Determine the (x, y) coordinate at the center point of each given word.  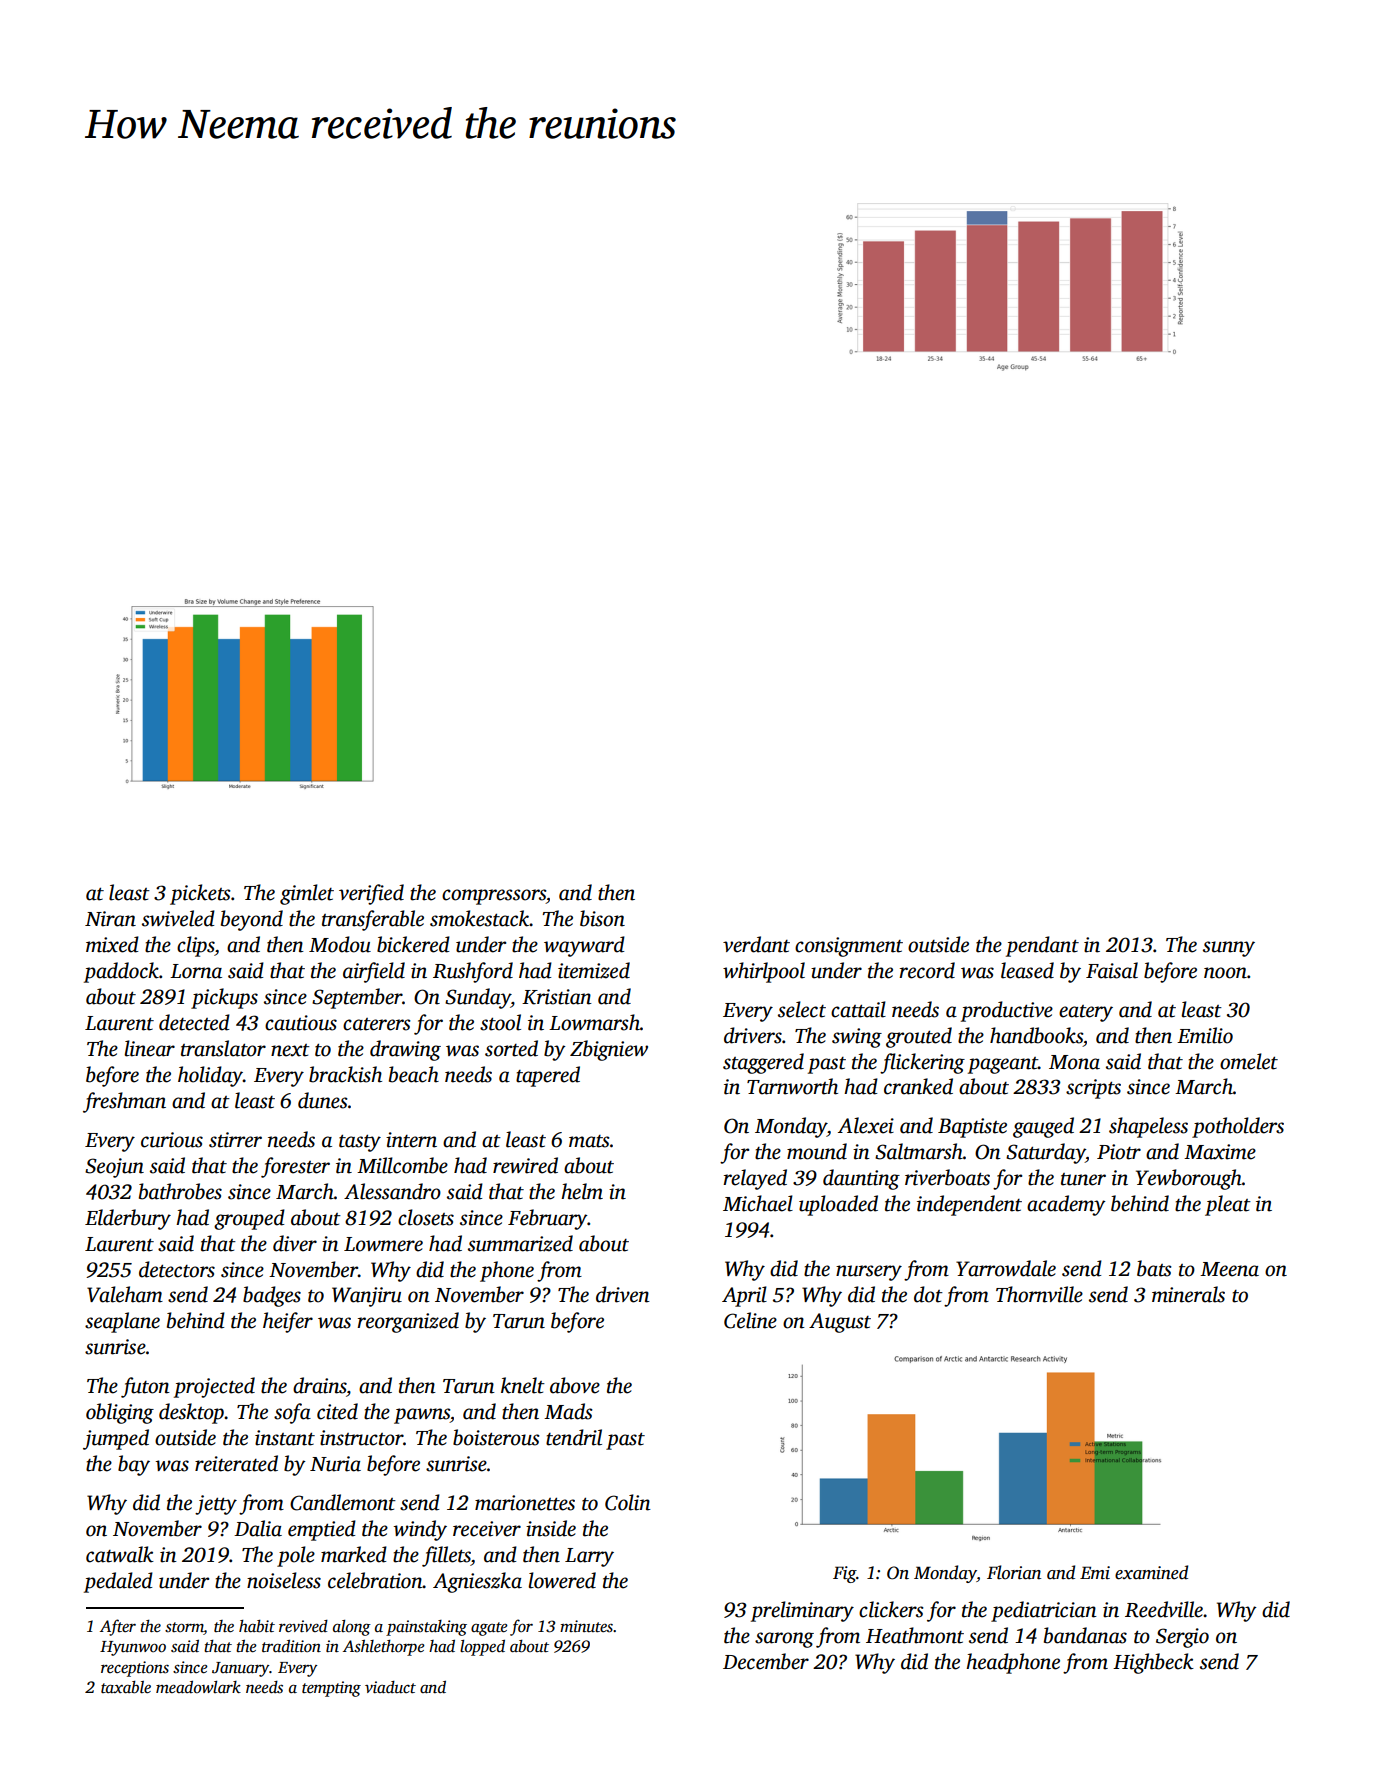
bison (602, 918)
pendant (1042, 946)
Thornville (1039, 1294)
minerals (1188, 1294)
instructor (361, 1438)
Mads (568, 1411)
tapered (548, 1076)
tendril (574, 1437)
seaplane (122, 1322)
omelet (1249, 1061)
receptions (135, 1669)
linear (149, 1048)
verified (371, 894)
